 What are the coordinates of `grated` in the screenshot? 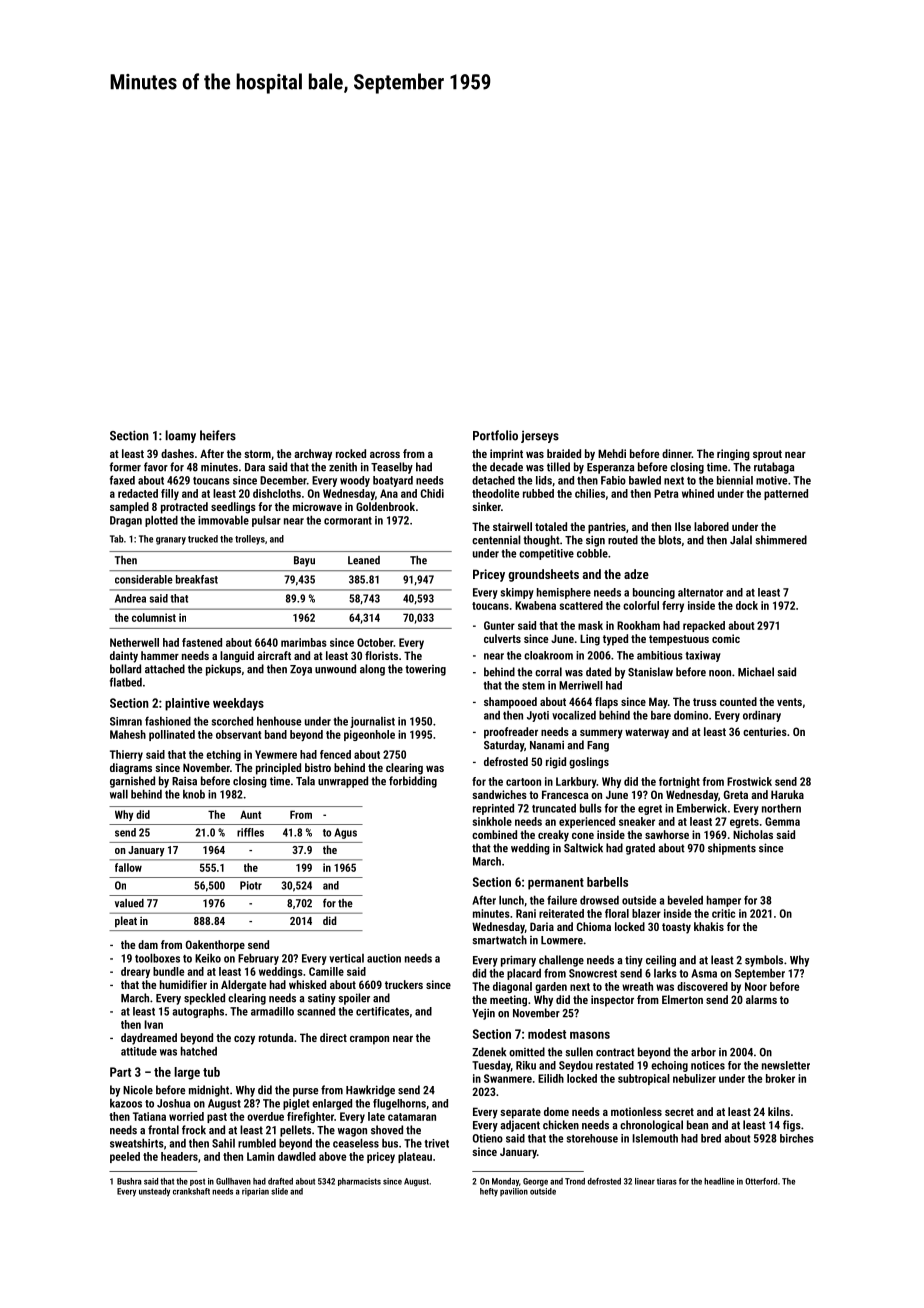 It's located at (640, 849).
